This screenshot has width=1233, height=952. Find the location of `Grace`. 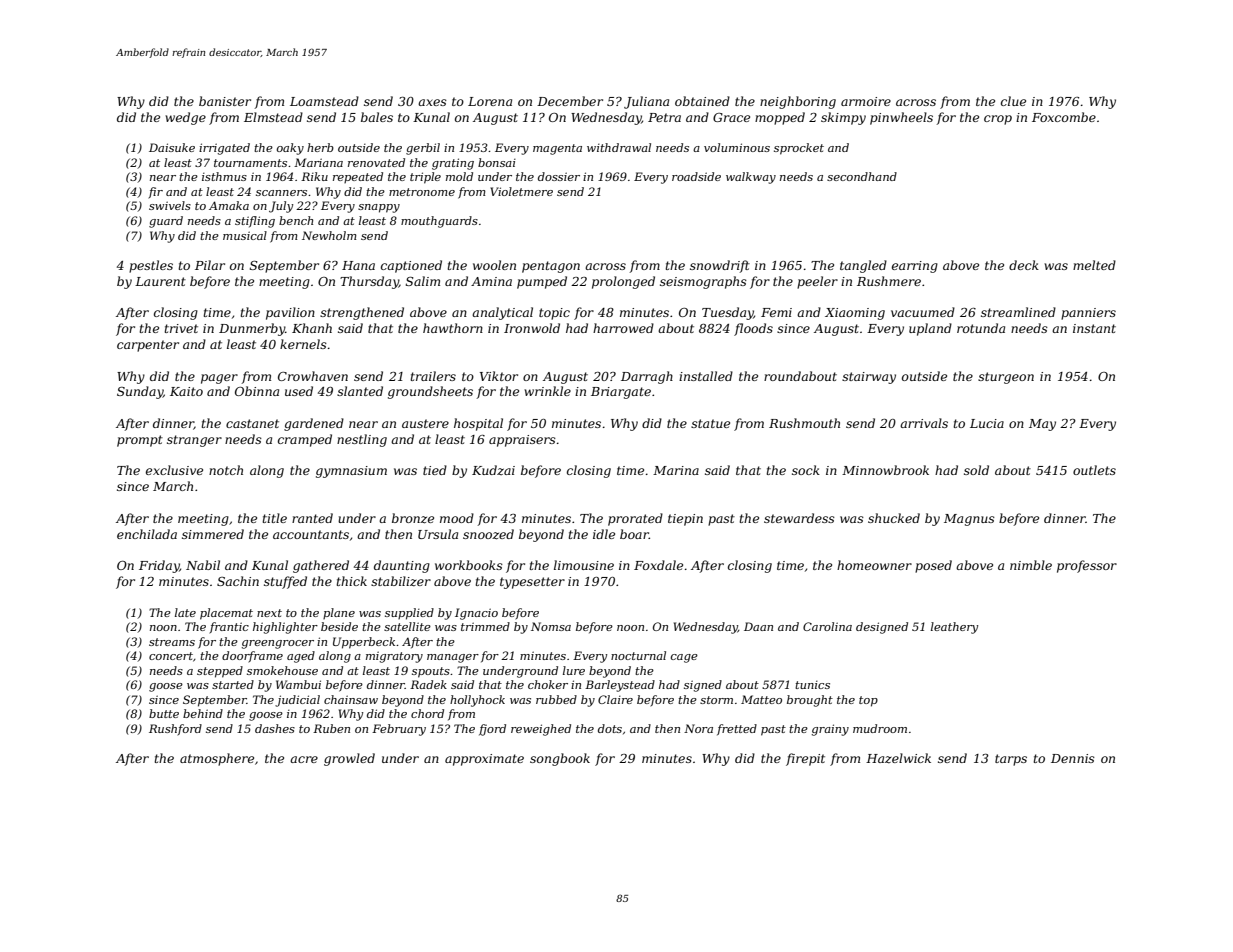

Grace is located at coordinates (731, 117).
